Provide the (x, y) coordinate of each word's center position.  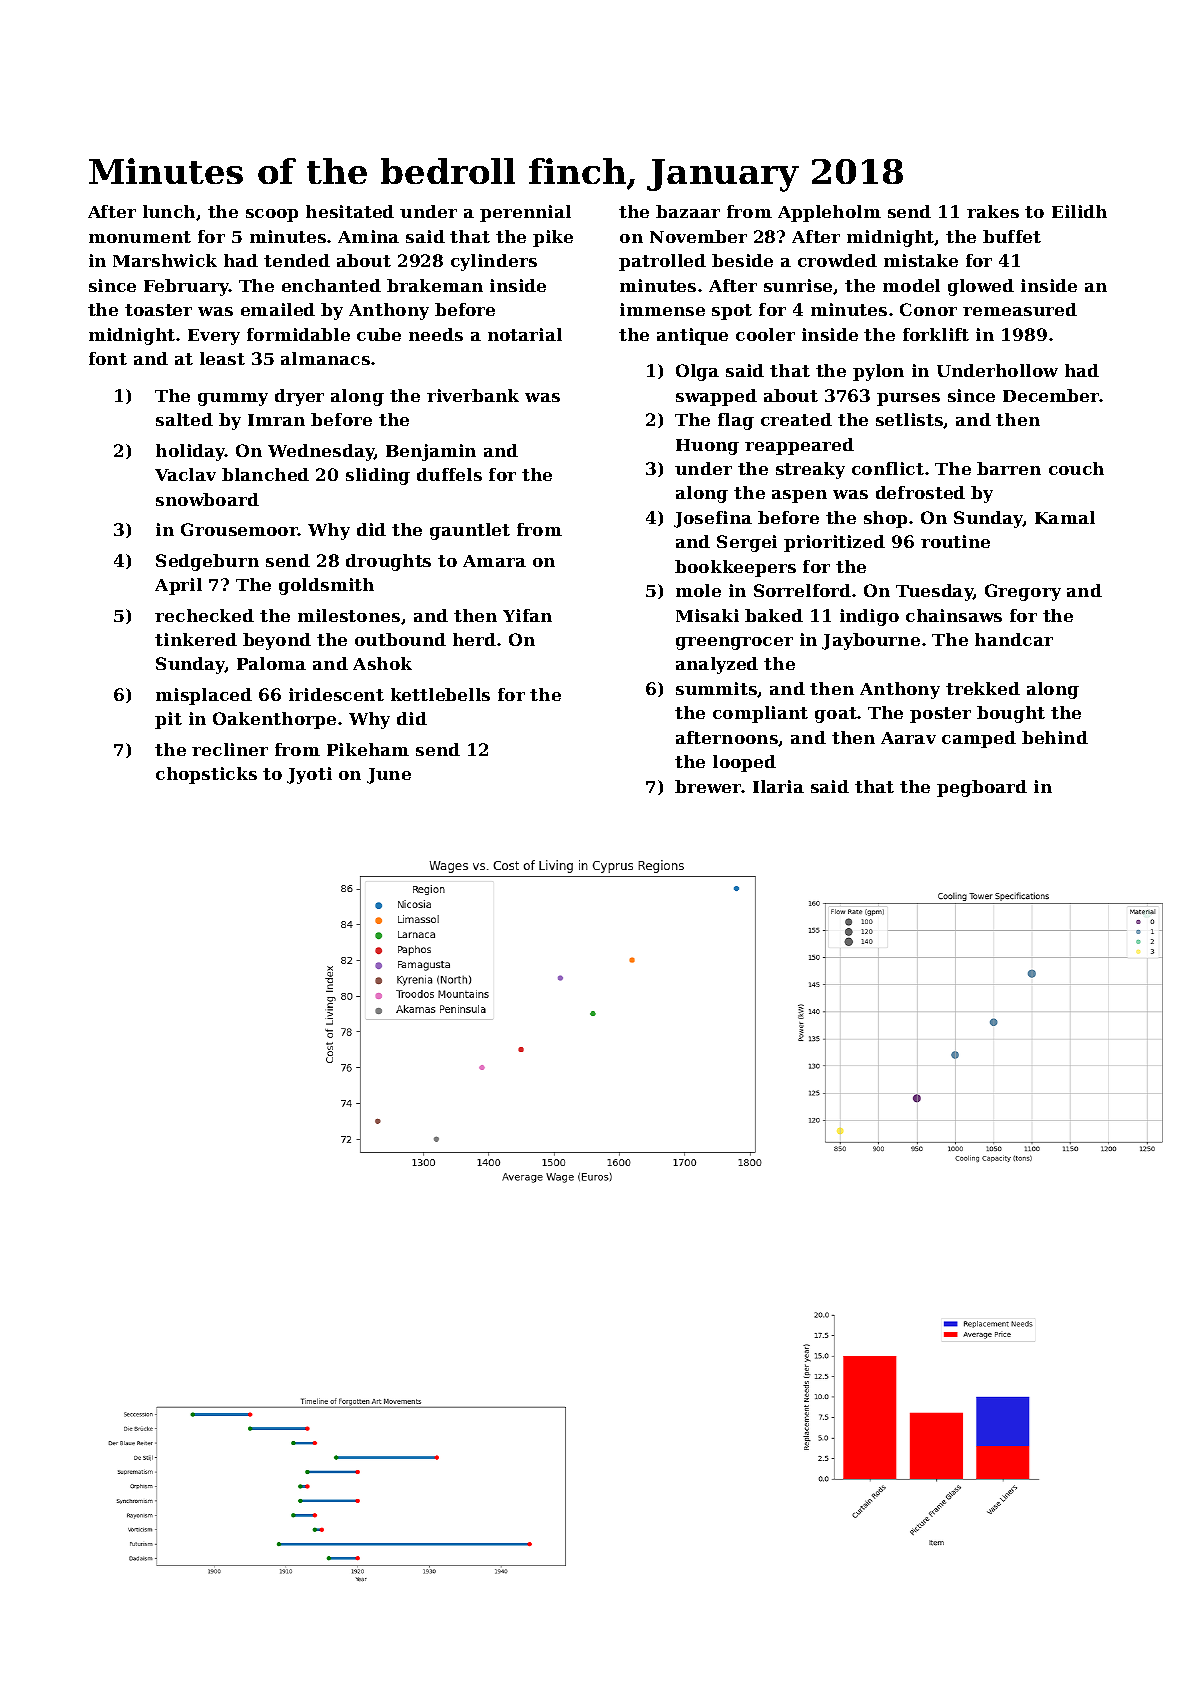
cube (379, 334)
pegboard (982, 788)
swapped (716, 397)
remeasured (1020, 309)
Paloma (271, 663)
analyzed (717, 665)
